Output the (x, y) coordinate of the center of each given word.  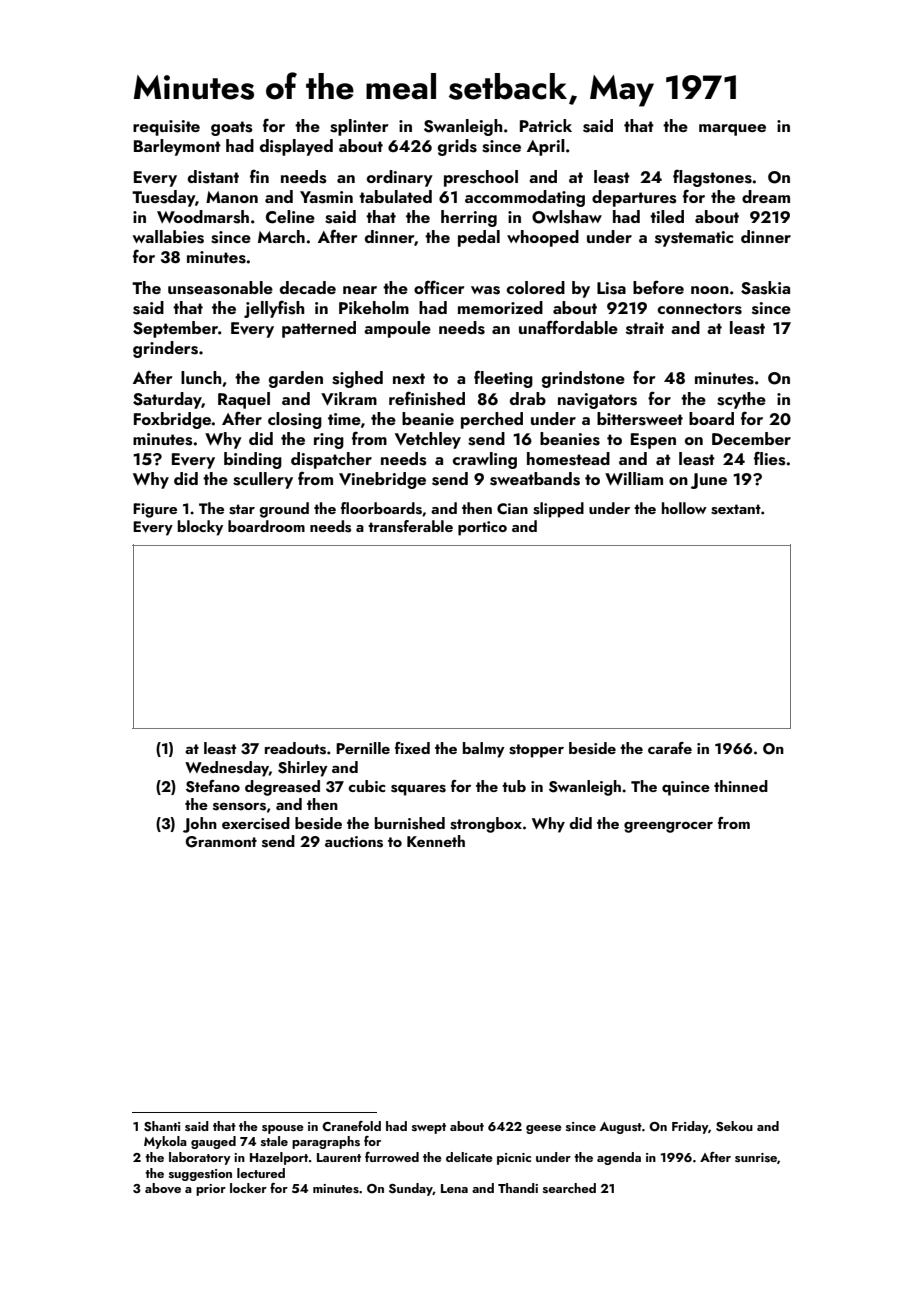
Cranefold (351, 1126)
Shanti (162, 1126)
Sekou (734, 1126)
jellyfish (274, 309)
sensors (239, 807)
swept (429, 1128)
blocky (200, 528)
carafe (670, 748)
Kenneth (436, 841)
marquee (732, 130)
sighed (357, 379)
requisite (166, 128)
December (751, 438)
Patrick (546, 125)
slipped (558, 510)
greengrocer (668, 827)
